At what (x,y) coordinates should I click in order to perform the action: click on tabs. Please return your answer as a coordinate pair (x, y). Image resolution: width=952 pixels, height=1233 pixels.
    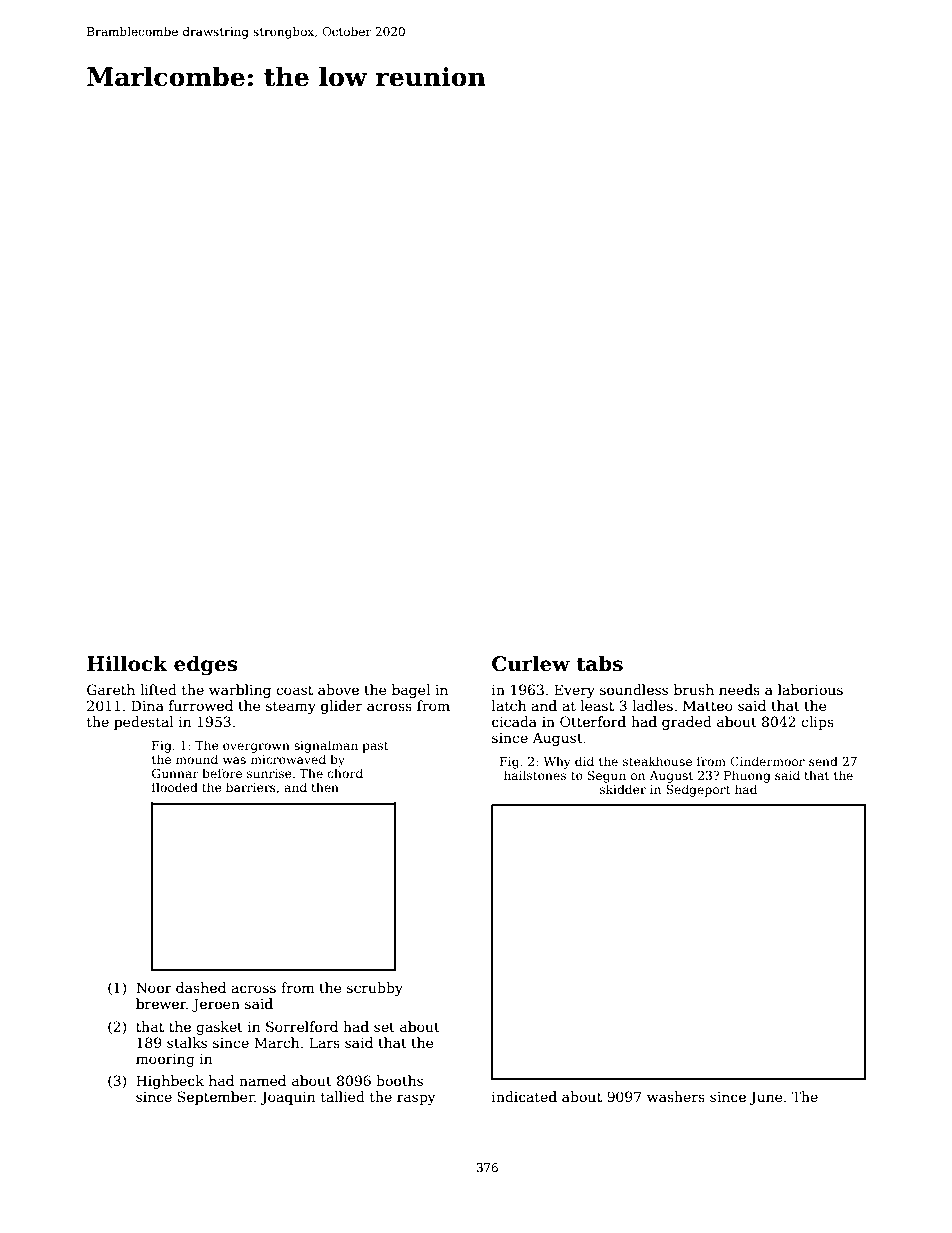
    Looking at the image, I should click on (599, 663).
